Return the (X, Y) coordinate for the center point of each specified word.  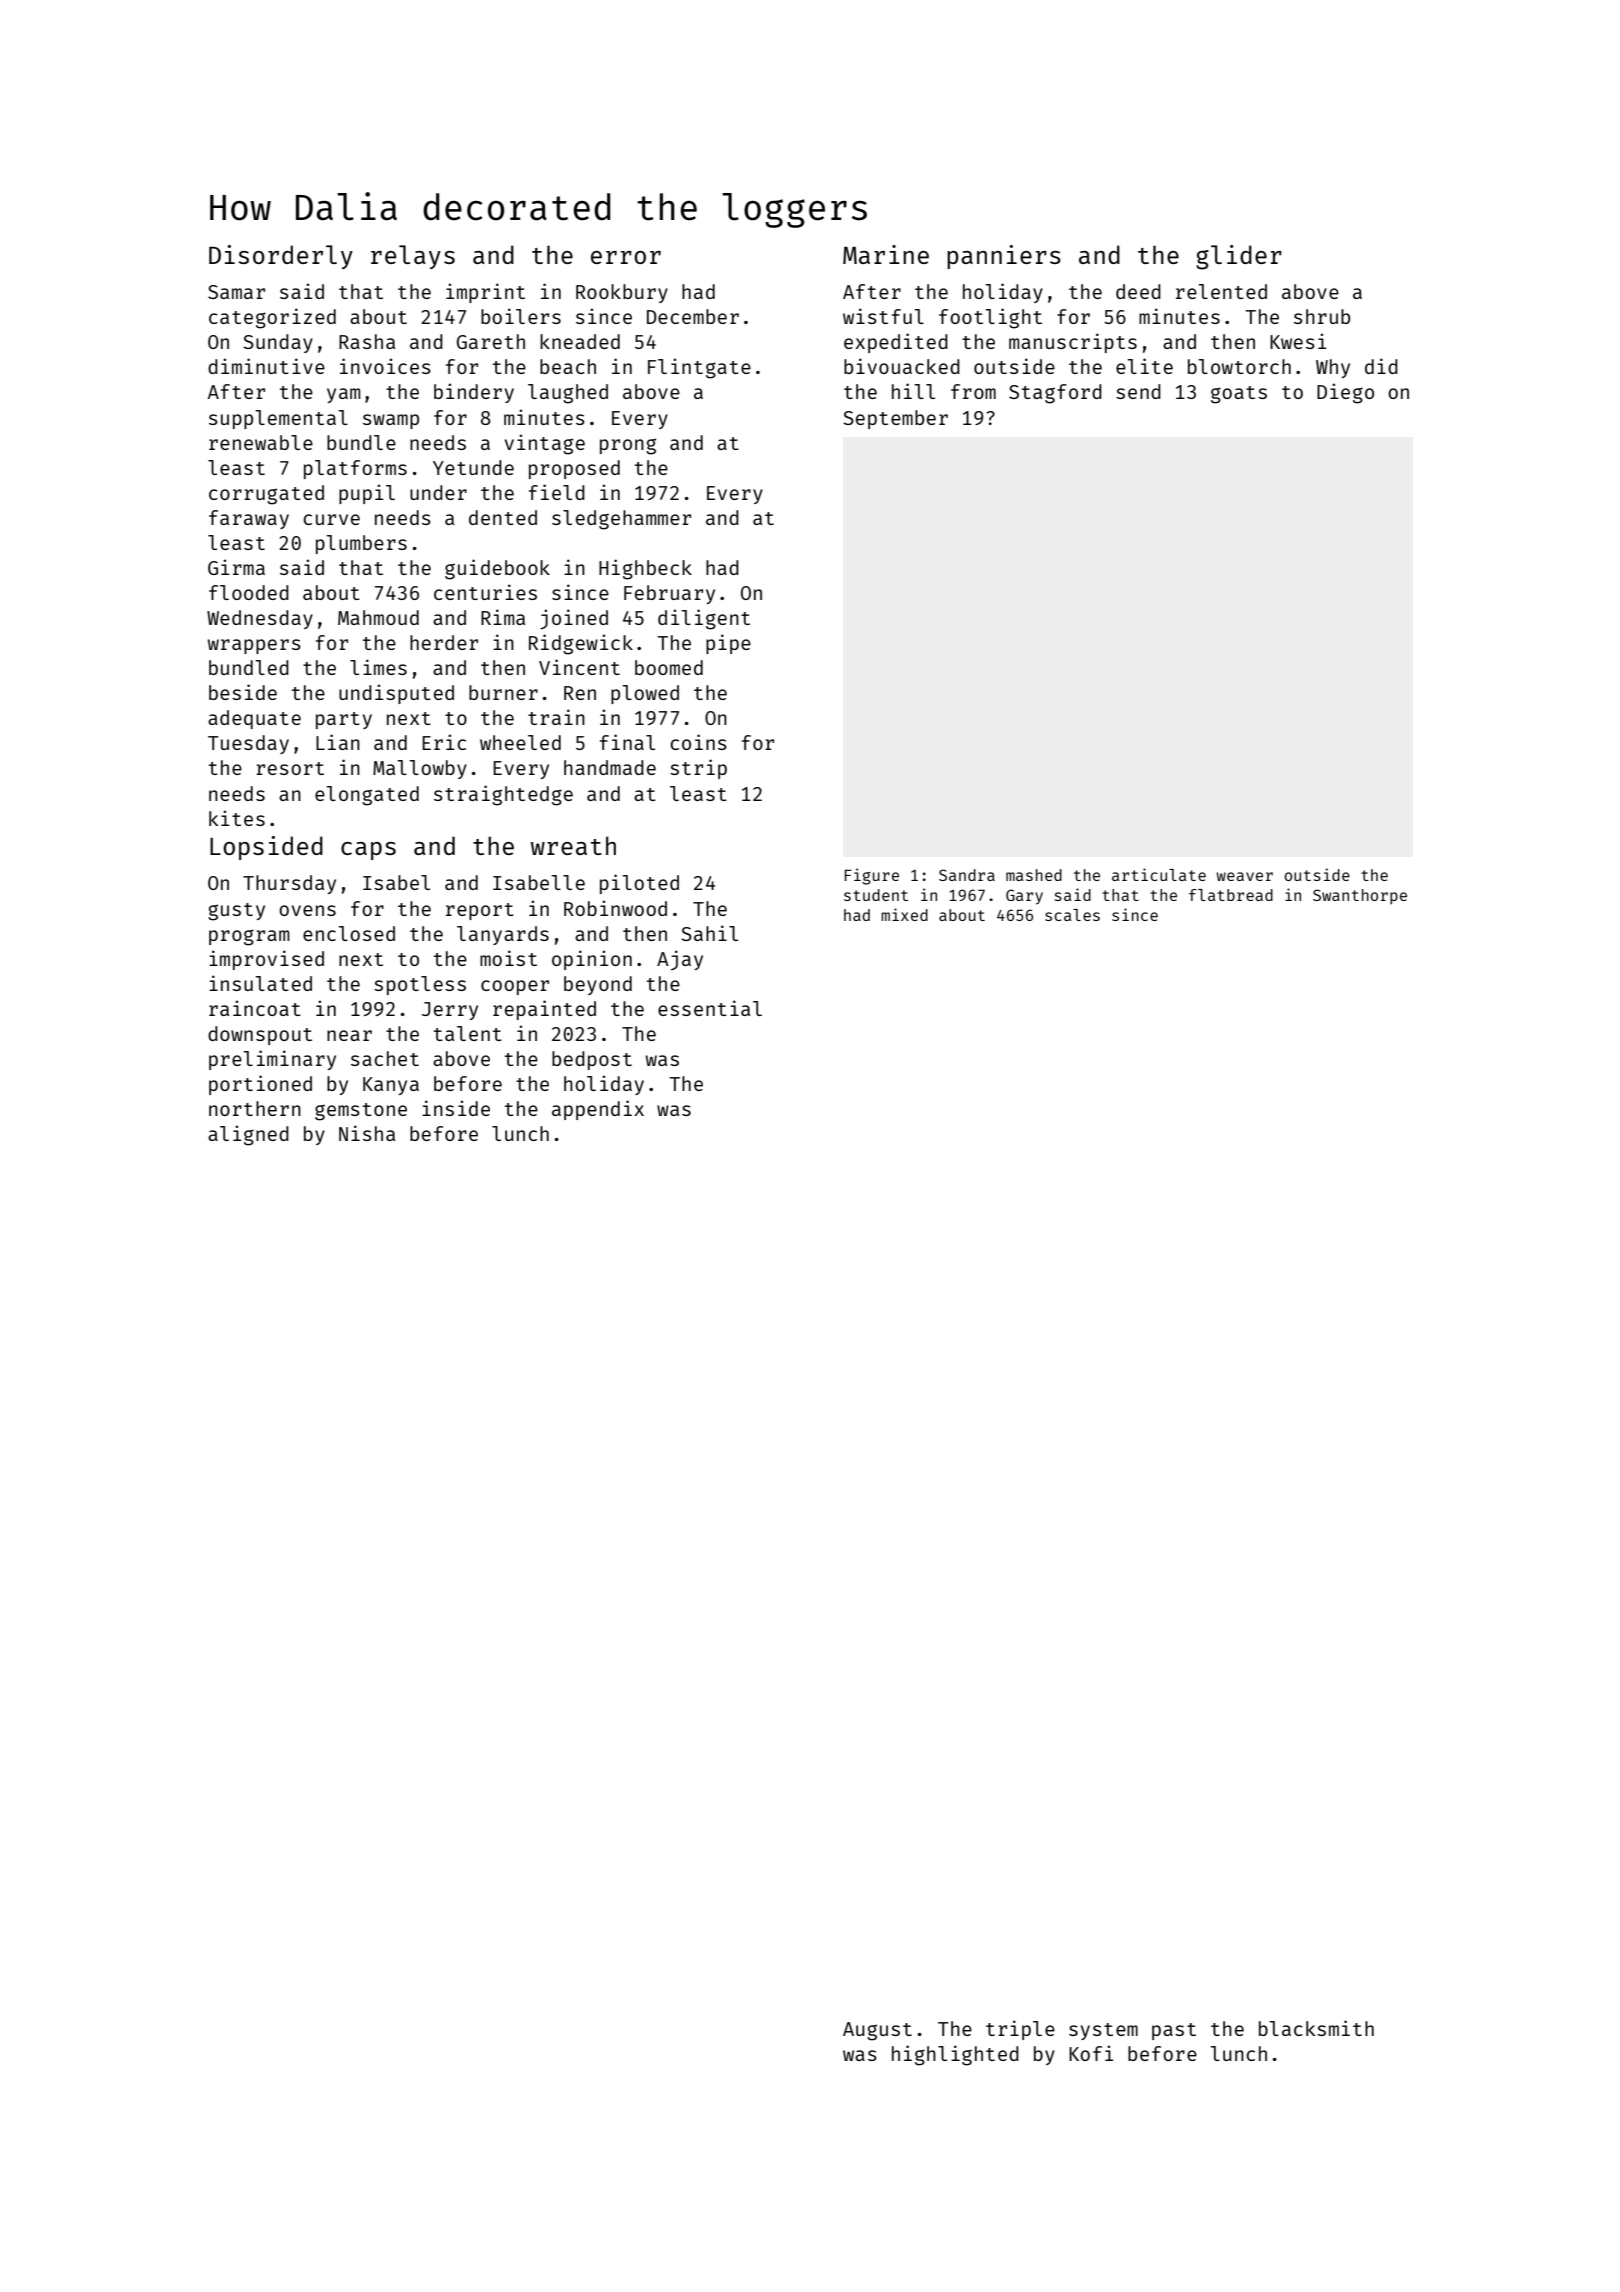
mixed (904, 914)
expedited (896, 343)
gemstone (361, 1112)
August (877, 2031)
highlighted (955, 2055)
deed (1138, 291)
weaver (1244, 876)
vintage (545, 444)
